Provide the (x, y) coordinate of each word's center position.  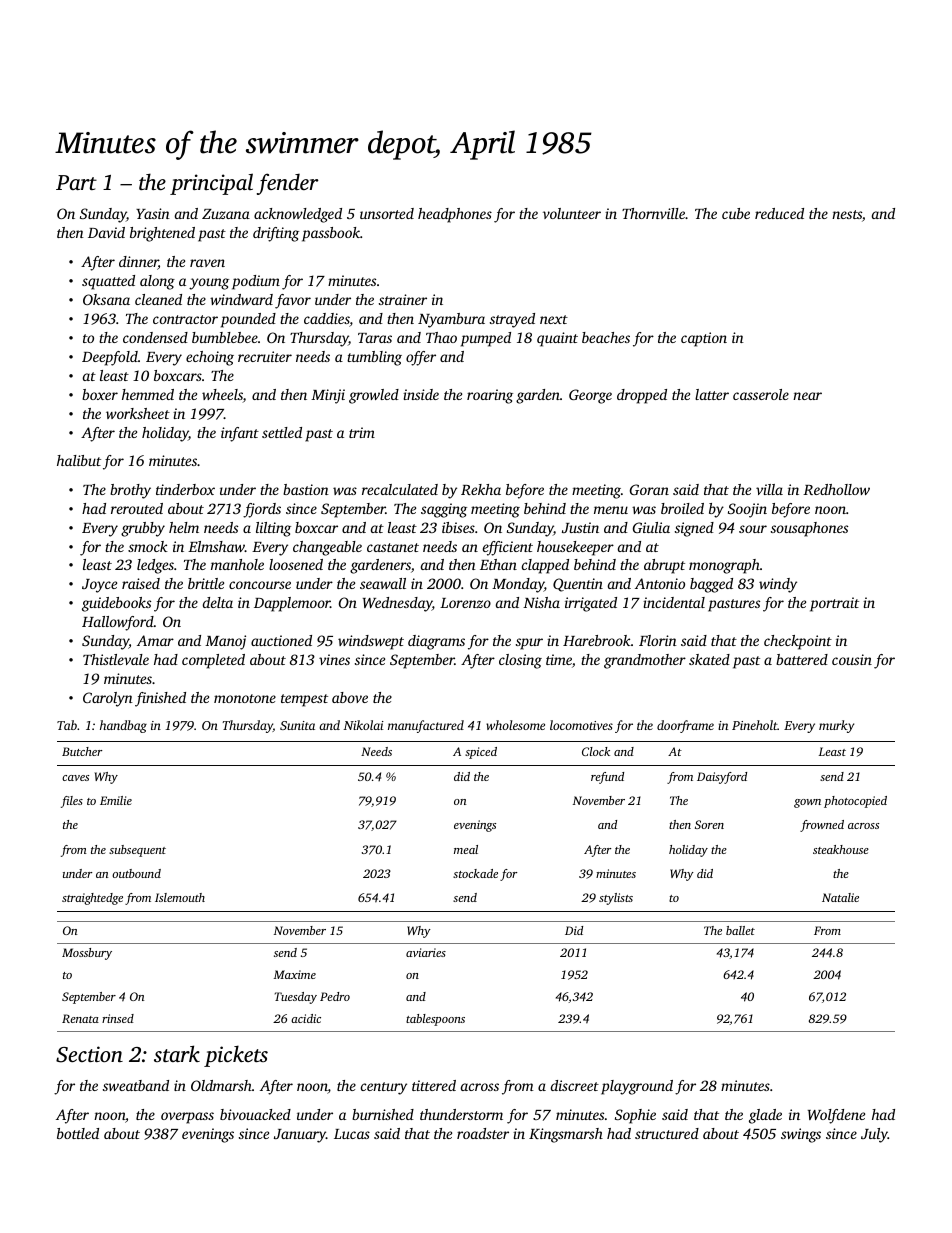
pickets (236, 1056)
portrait (834, 604)
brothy (130, 491)
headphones (455, 215)
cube (736, 213)
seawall (383, 583)
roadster (483, 1133)
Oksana (106, 299)
